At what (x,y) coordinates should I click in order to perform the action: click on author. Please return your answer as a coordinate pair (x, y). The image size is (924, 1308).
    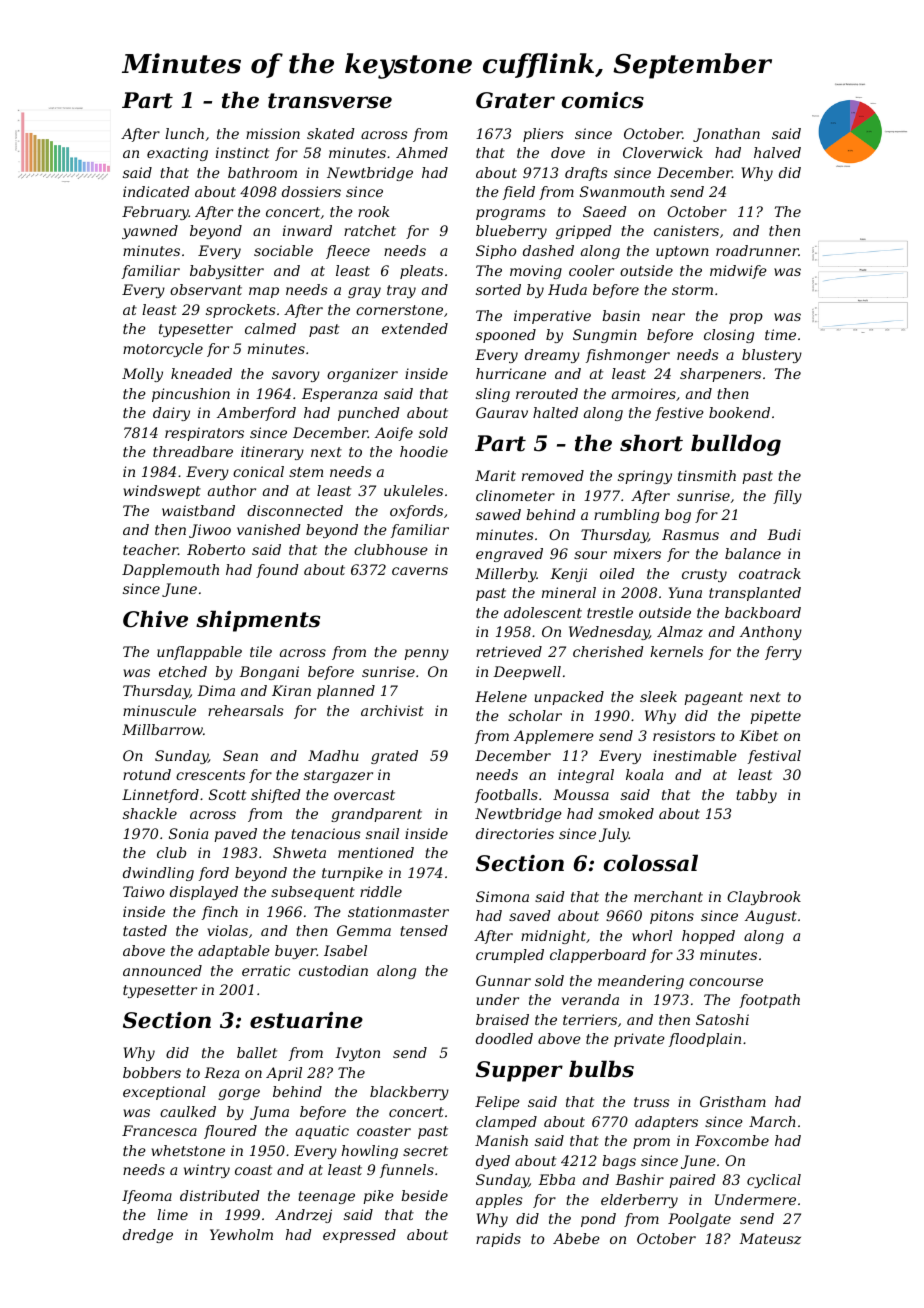
    Looking at the image, I should click on (232, 490).
